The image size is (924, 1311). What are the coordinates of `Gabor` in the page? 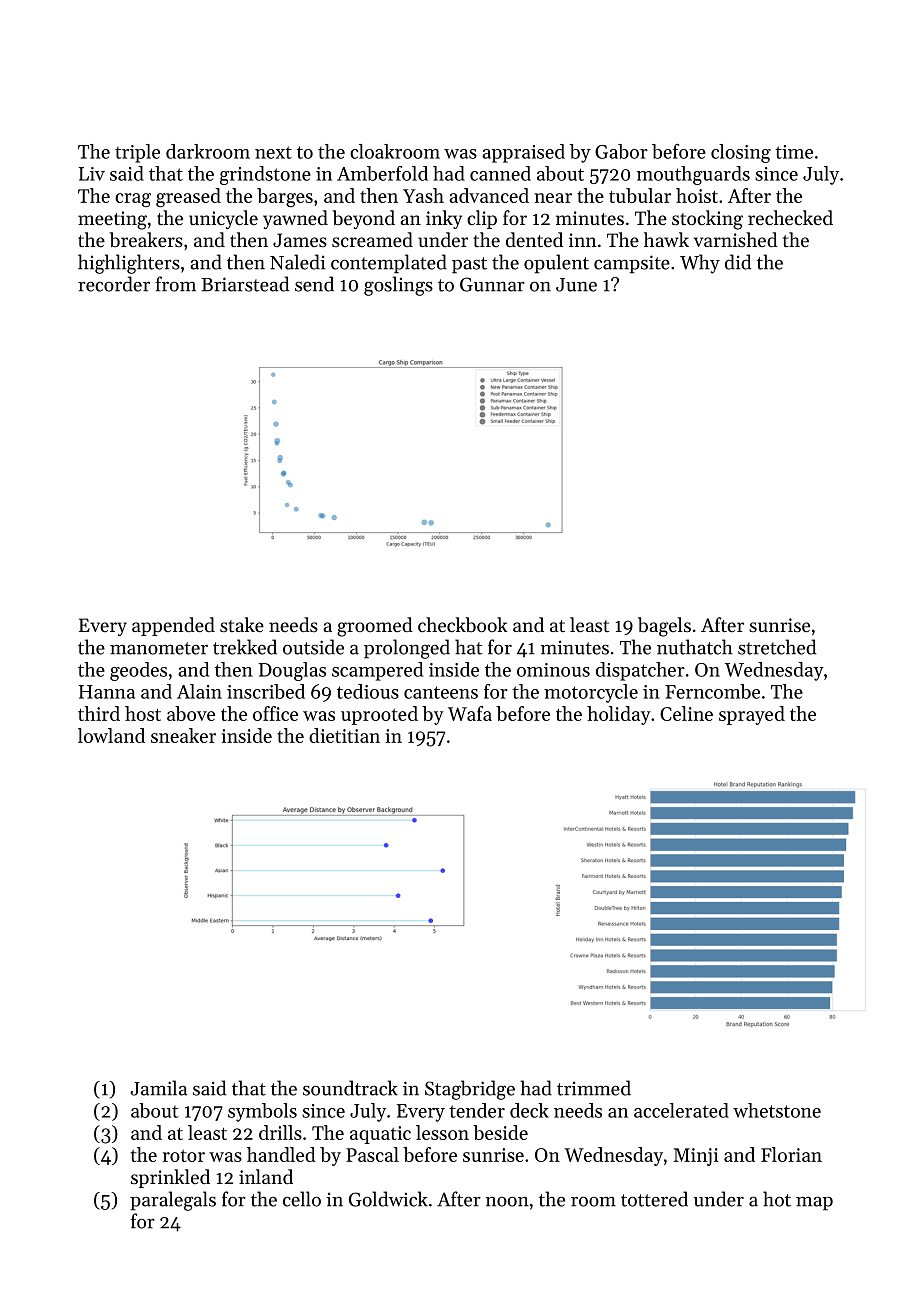 It's located at (621, 151).
